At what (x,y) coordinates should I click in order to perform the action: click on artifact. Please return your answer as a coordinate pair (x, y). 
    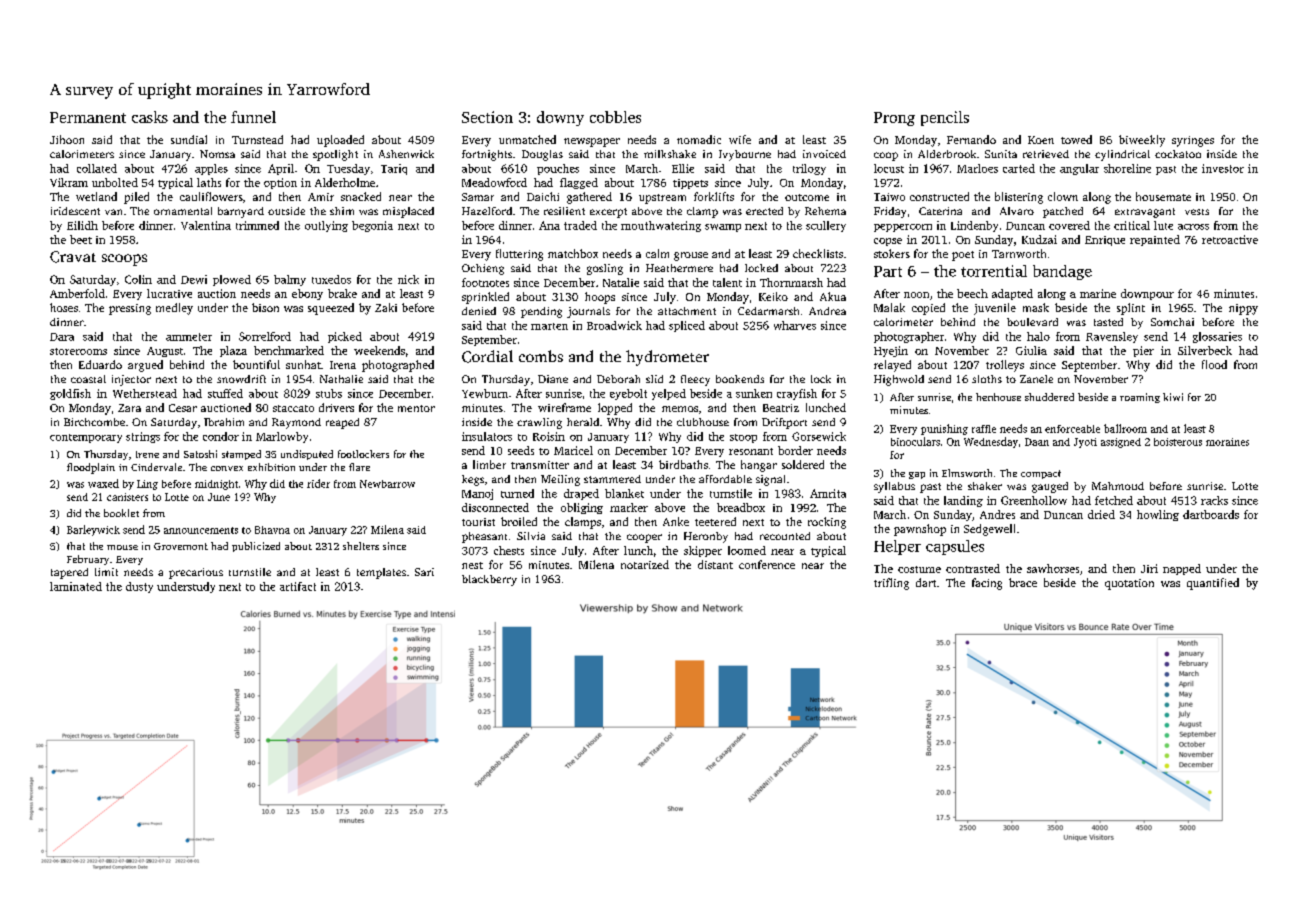
    Looking at the image, I should click on (298, 586).
